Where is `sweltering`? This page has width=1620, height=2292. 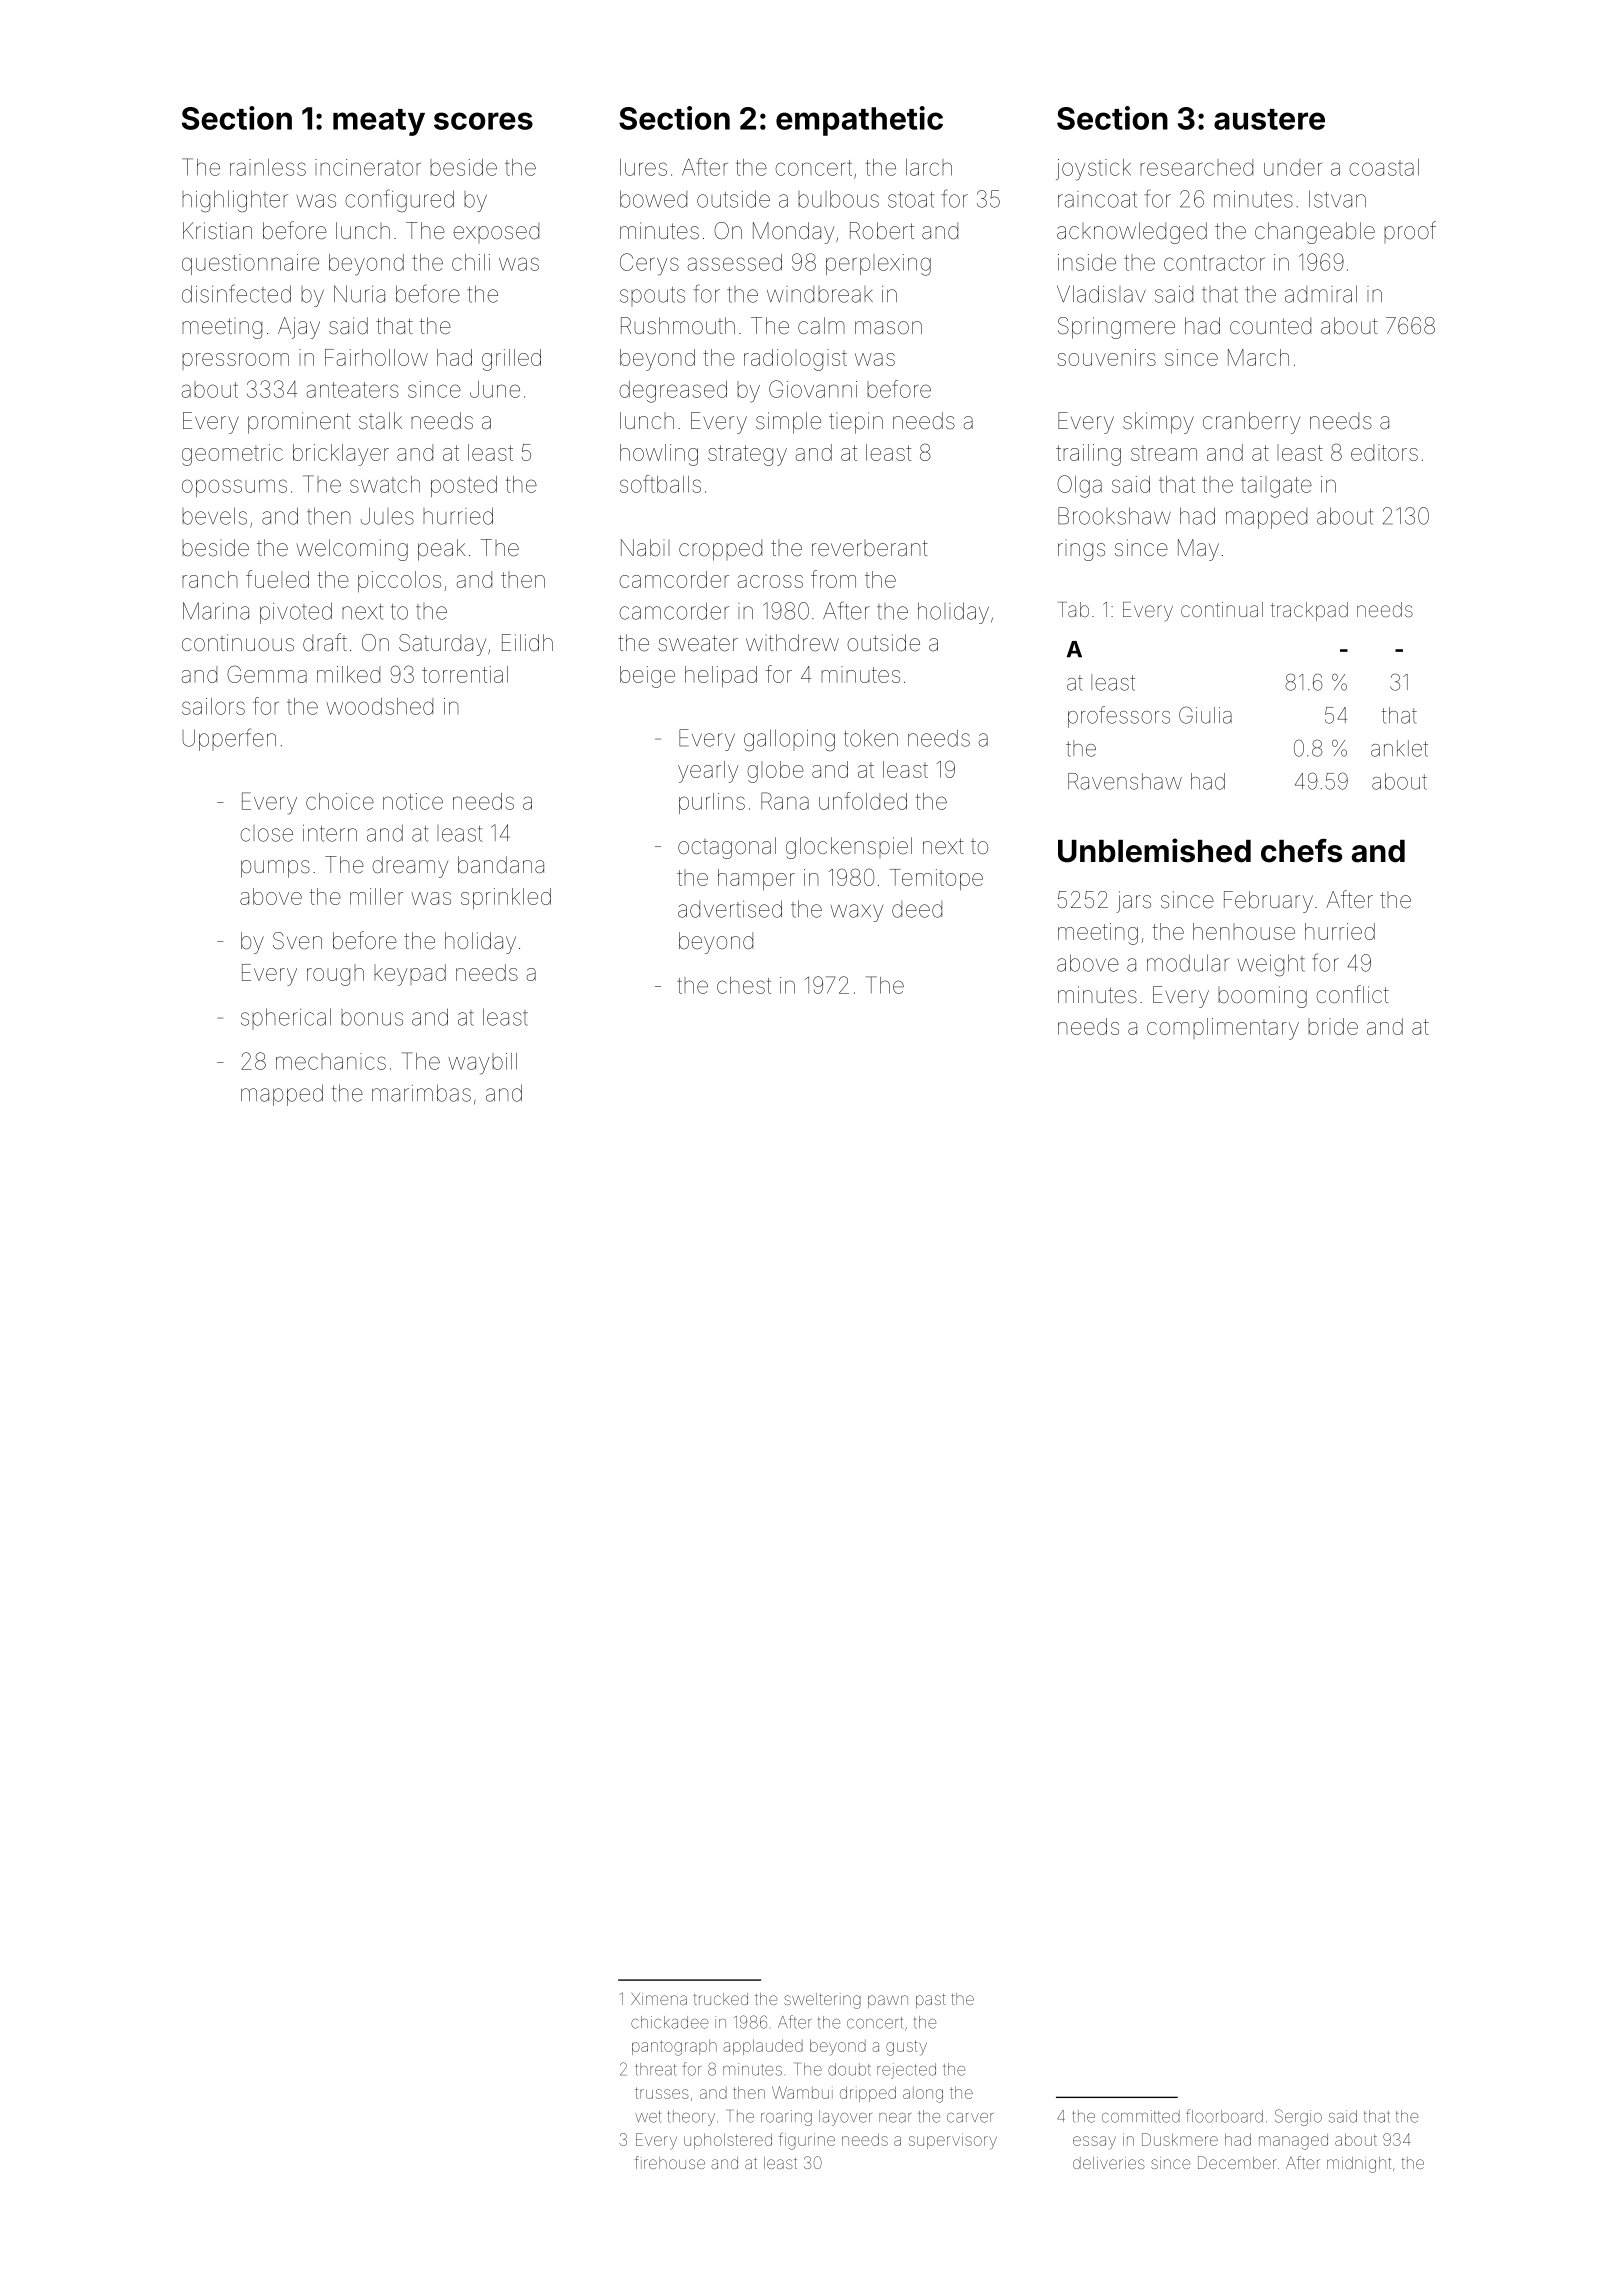
sweltering is located at coordinates (822, 2001).
